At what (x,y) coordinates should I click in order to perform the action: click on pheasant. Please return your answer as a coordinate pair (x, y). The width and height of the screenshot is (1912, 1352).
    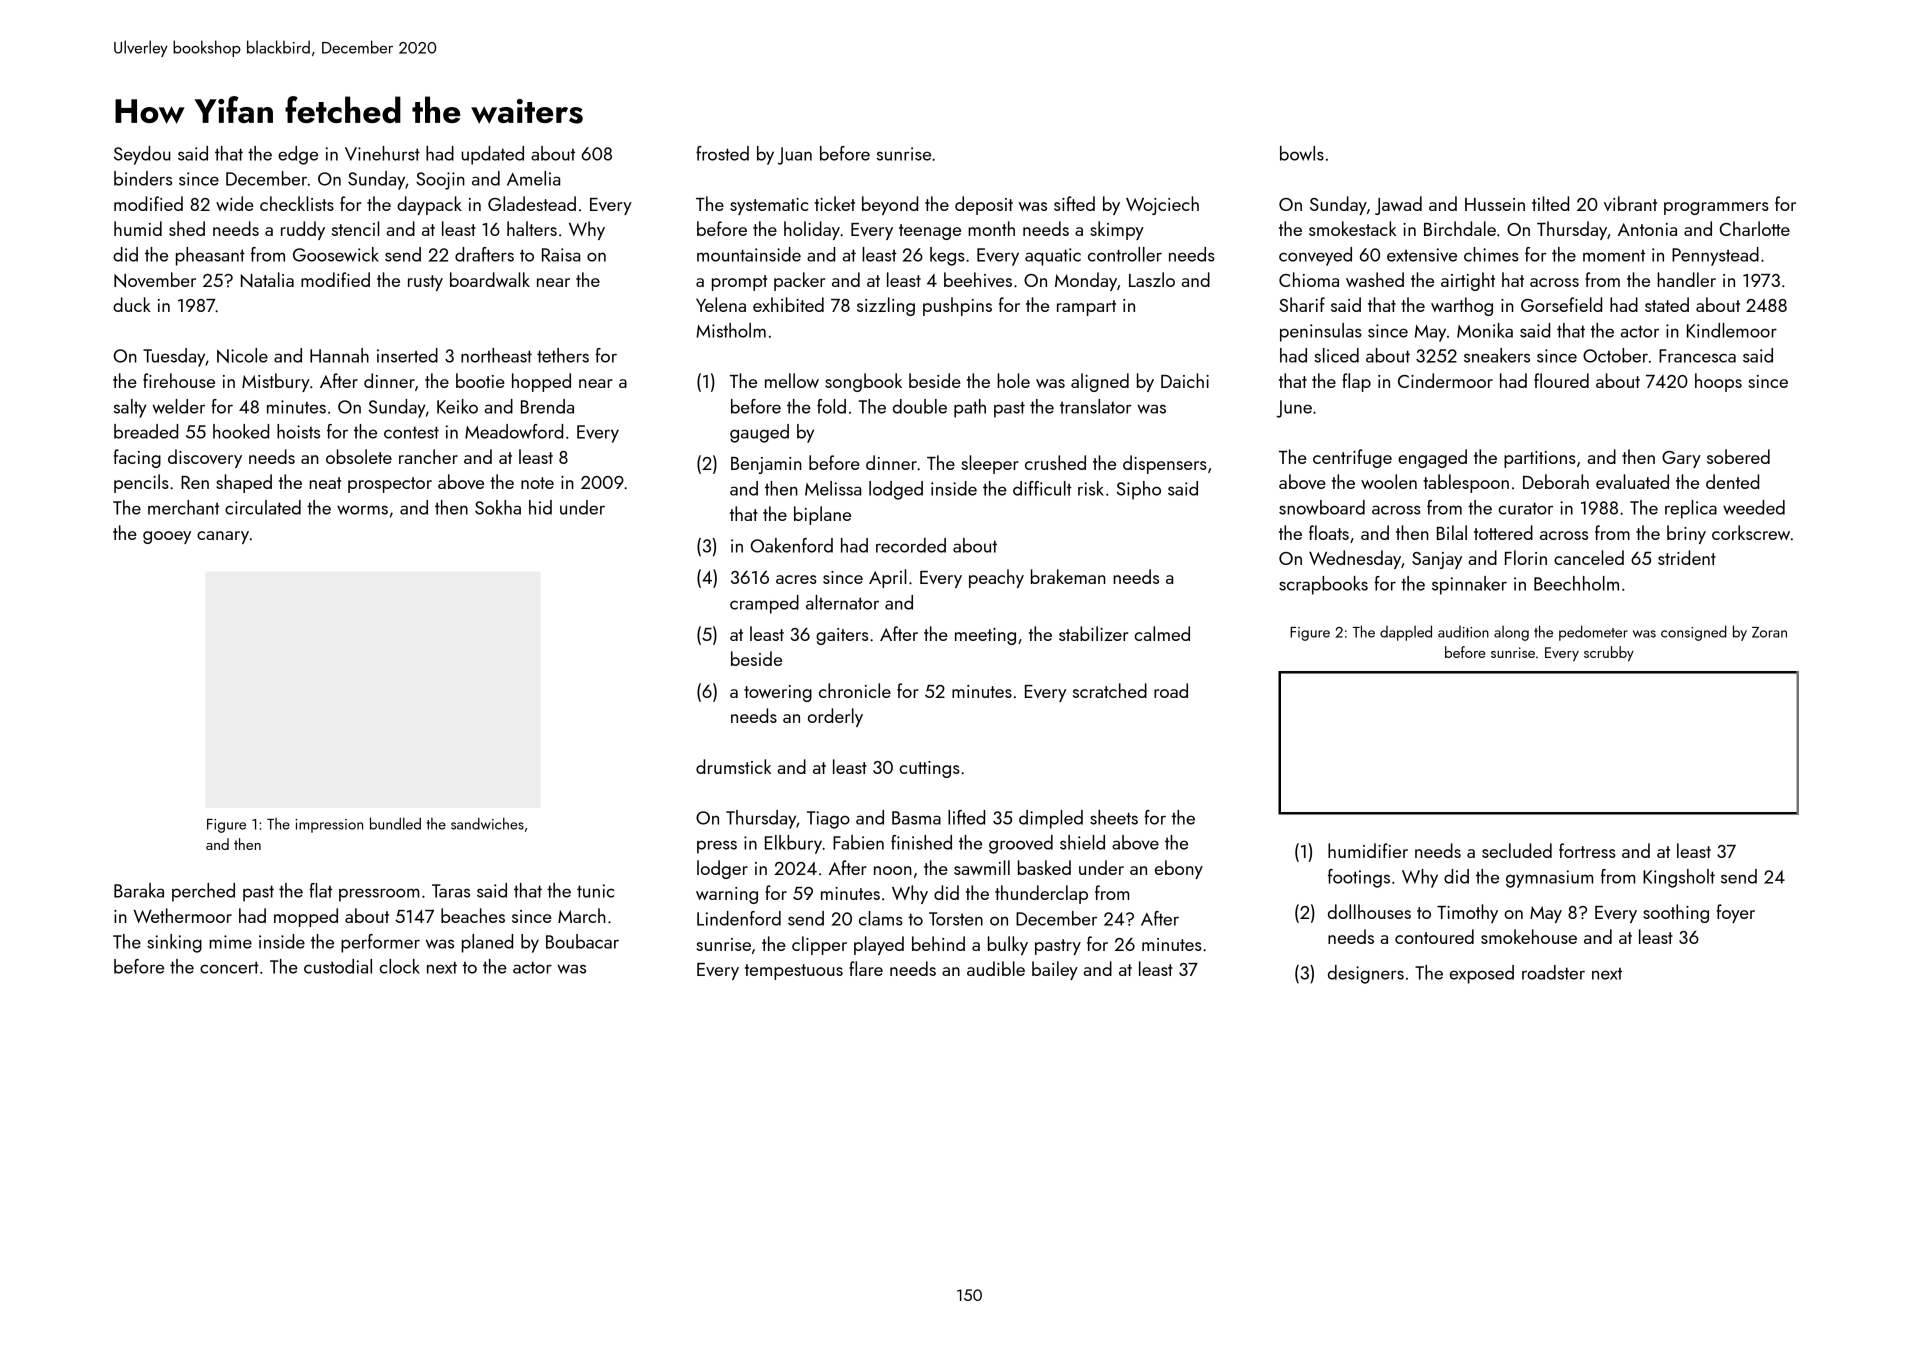
    Looking at the image, I should click on (210, 256).
